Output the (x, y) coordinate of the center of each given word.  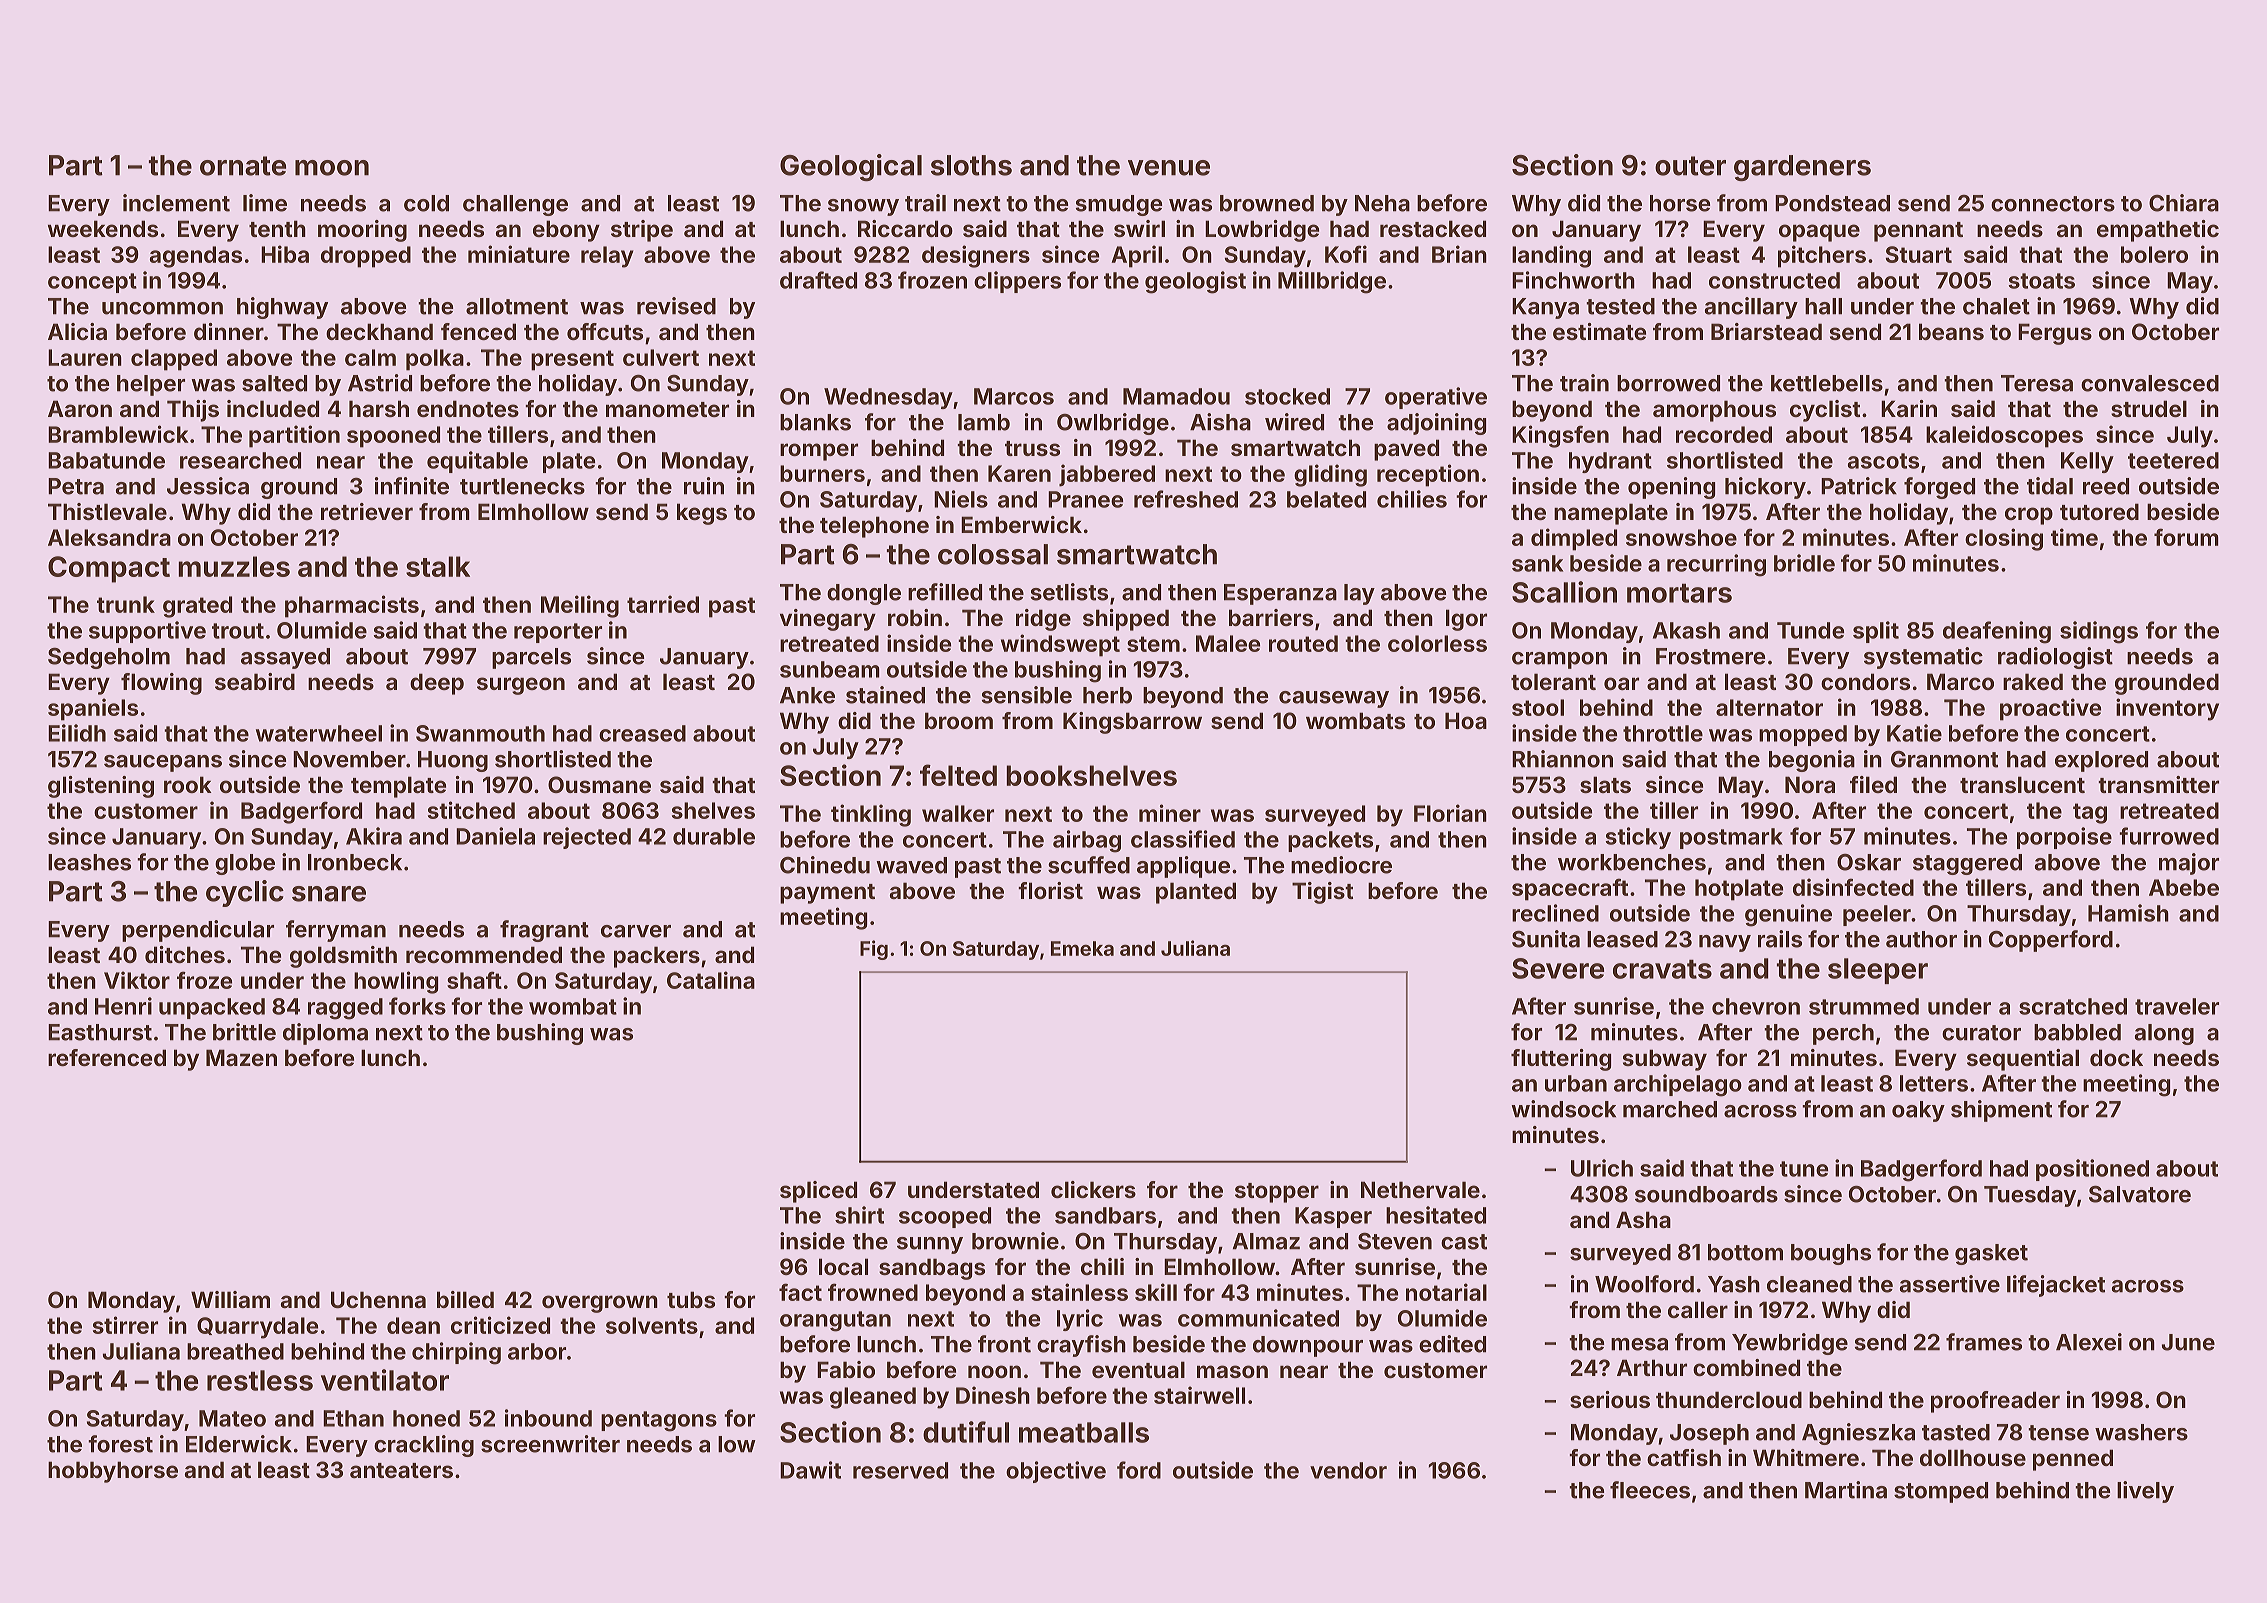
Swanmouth (480, 733)
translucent (2022, 784)
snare (329, 894)
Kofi (1346, 254)
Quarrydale (257, 1328)
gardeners (1802, 168)
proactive (2050, 709)
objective (1056, 1472)
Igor (1466, 620)
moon (332, 168)
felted (958, 775)
